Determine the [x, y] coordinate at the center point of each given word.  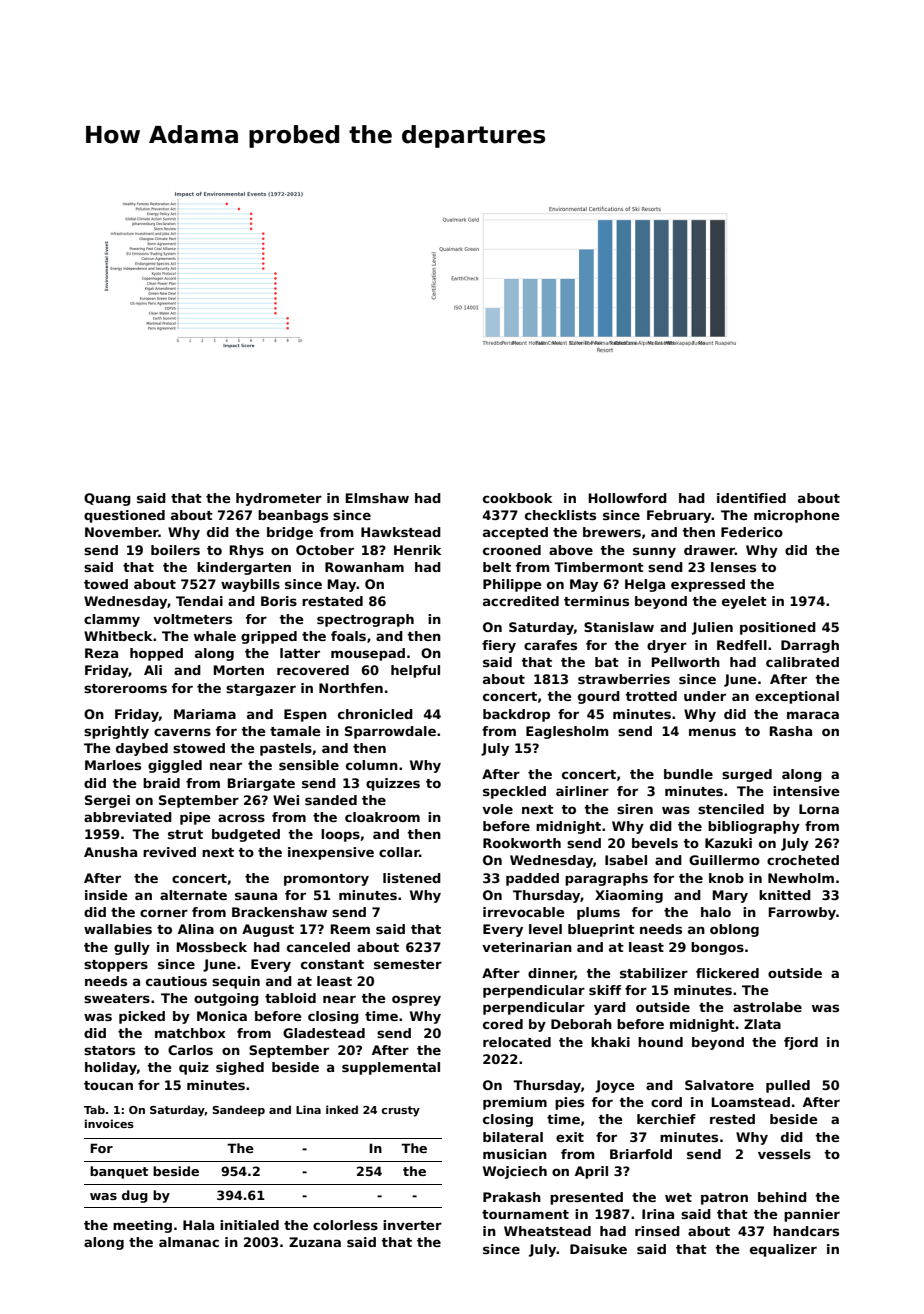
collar [399, 852]
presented [586, 1198]
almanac [189, 1242]
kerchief [666, 1119]
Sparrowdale [390, 732]
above [571, 550]
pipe [195, 818]
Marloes [113, 765]
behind [782, 1197]
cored [503, 1024]
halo [716, 912]
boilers [175, 550]
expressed [708, 585]
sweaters [117, 998]
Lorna [819, 809]
